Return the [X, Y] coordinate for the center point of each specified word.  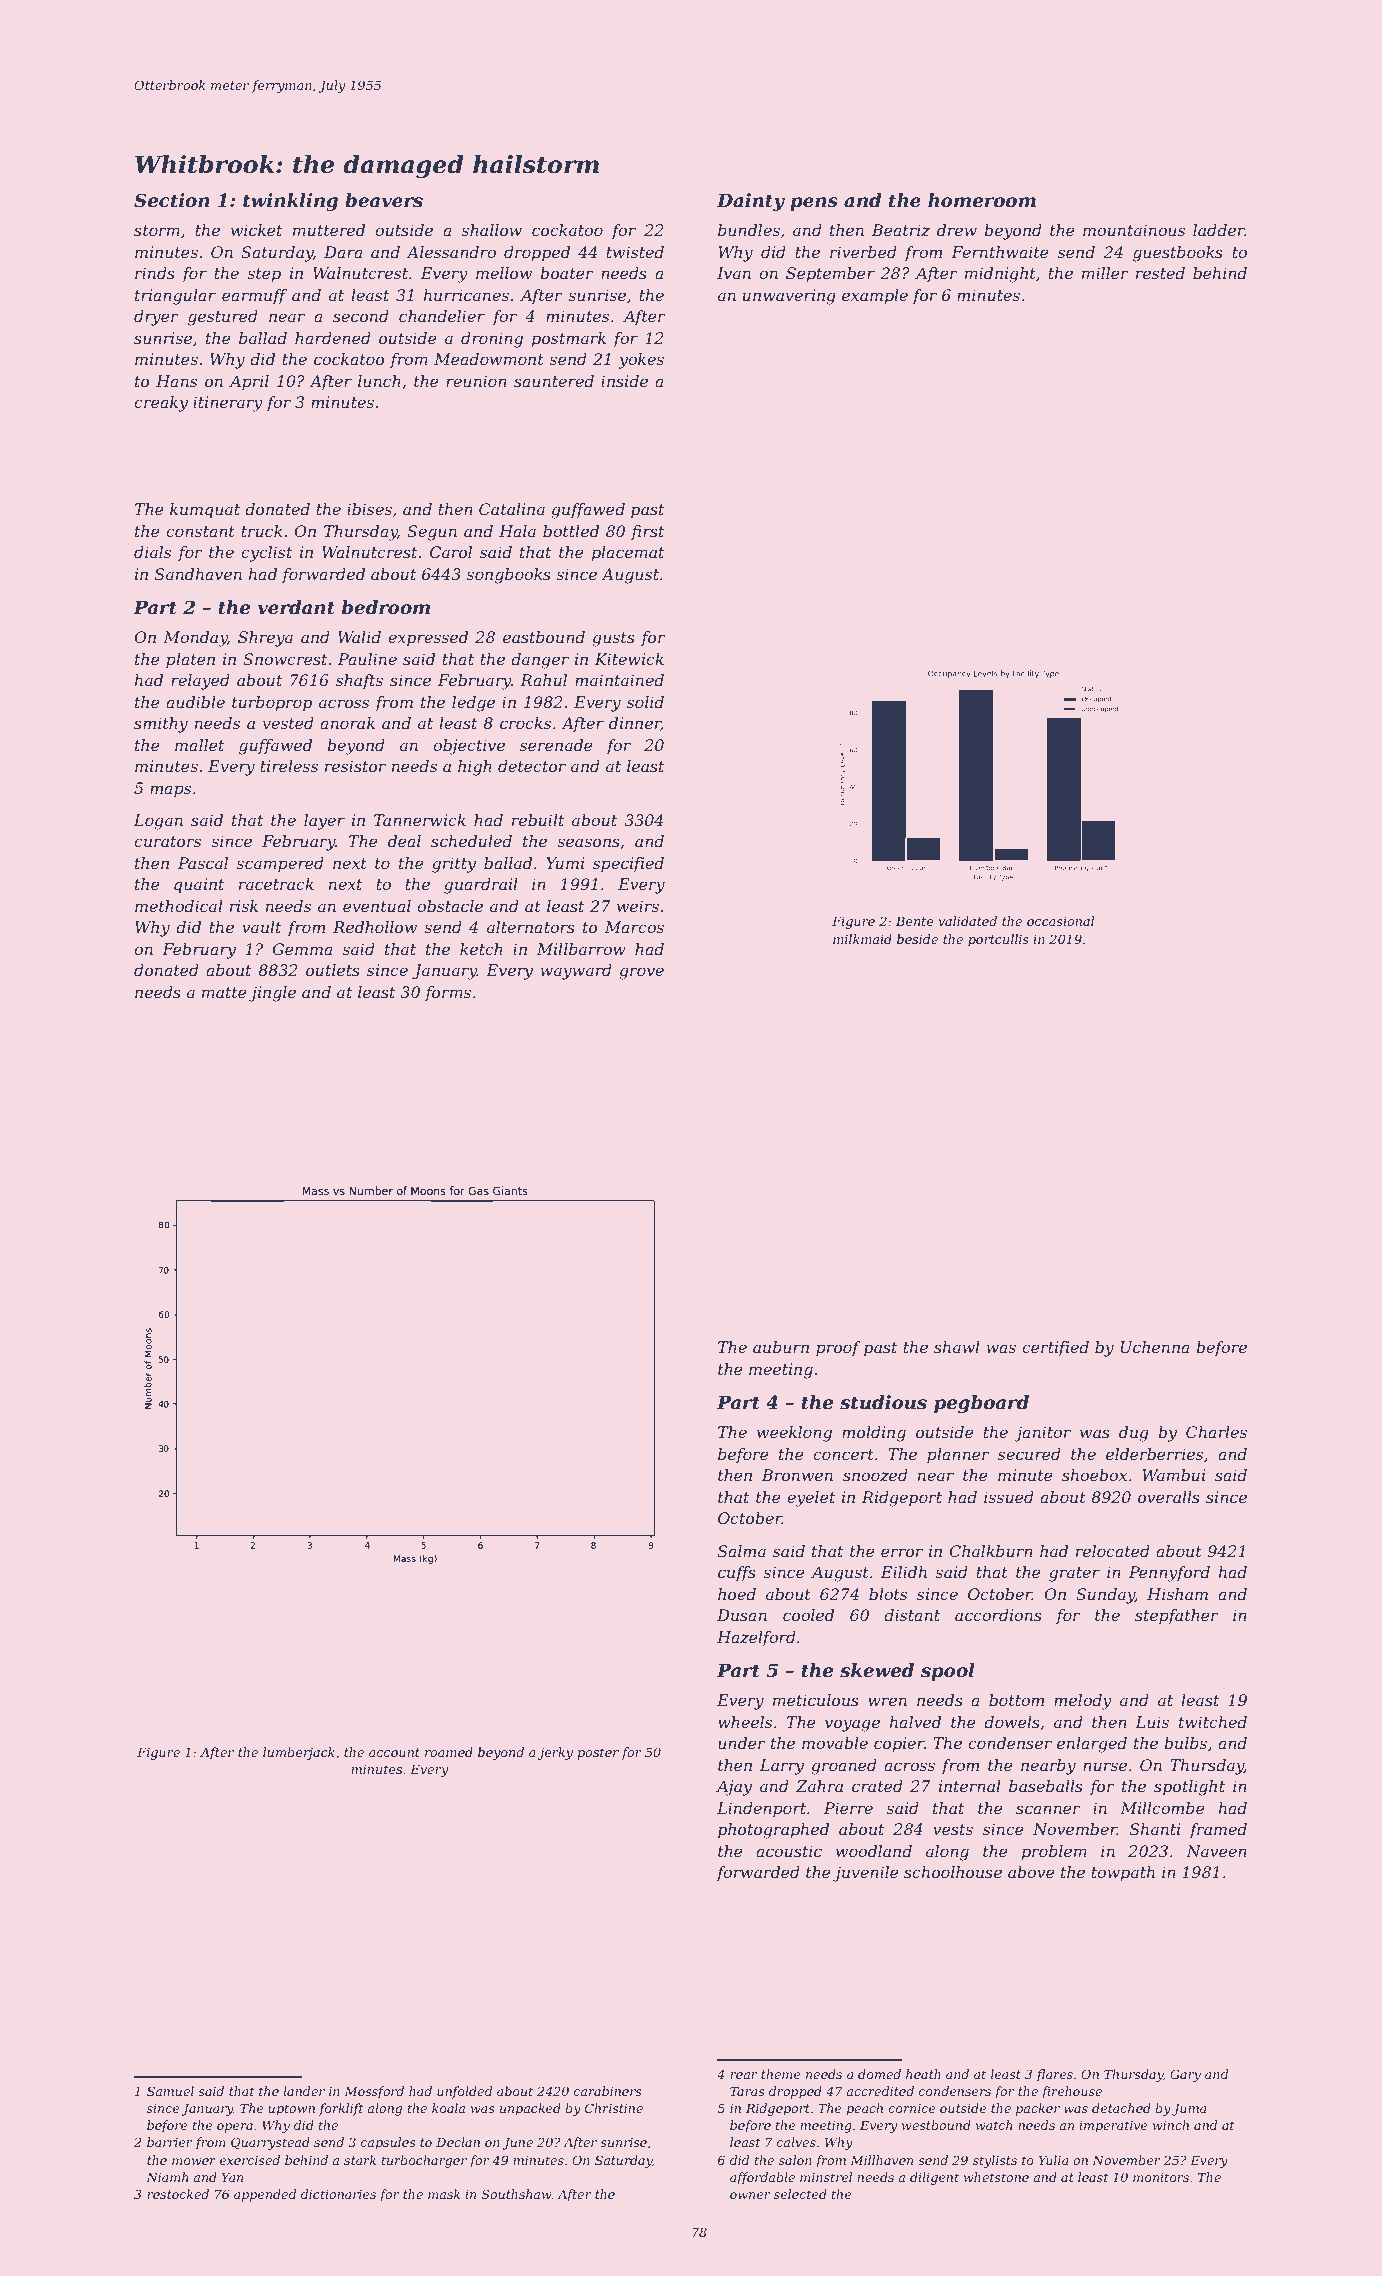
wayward [576, 972]
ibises [369, 509]
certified [1055, 1348]
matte [224, 992]
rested [1160, 273]
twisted [635, 252]
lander [304, 2091]
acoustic [789, 1851]
